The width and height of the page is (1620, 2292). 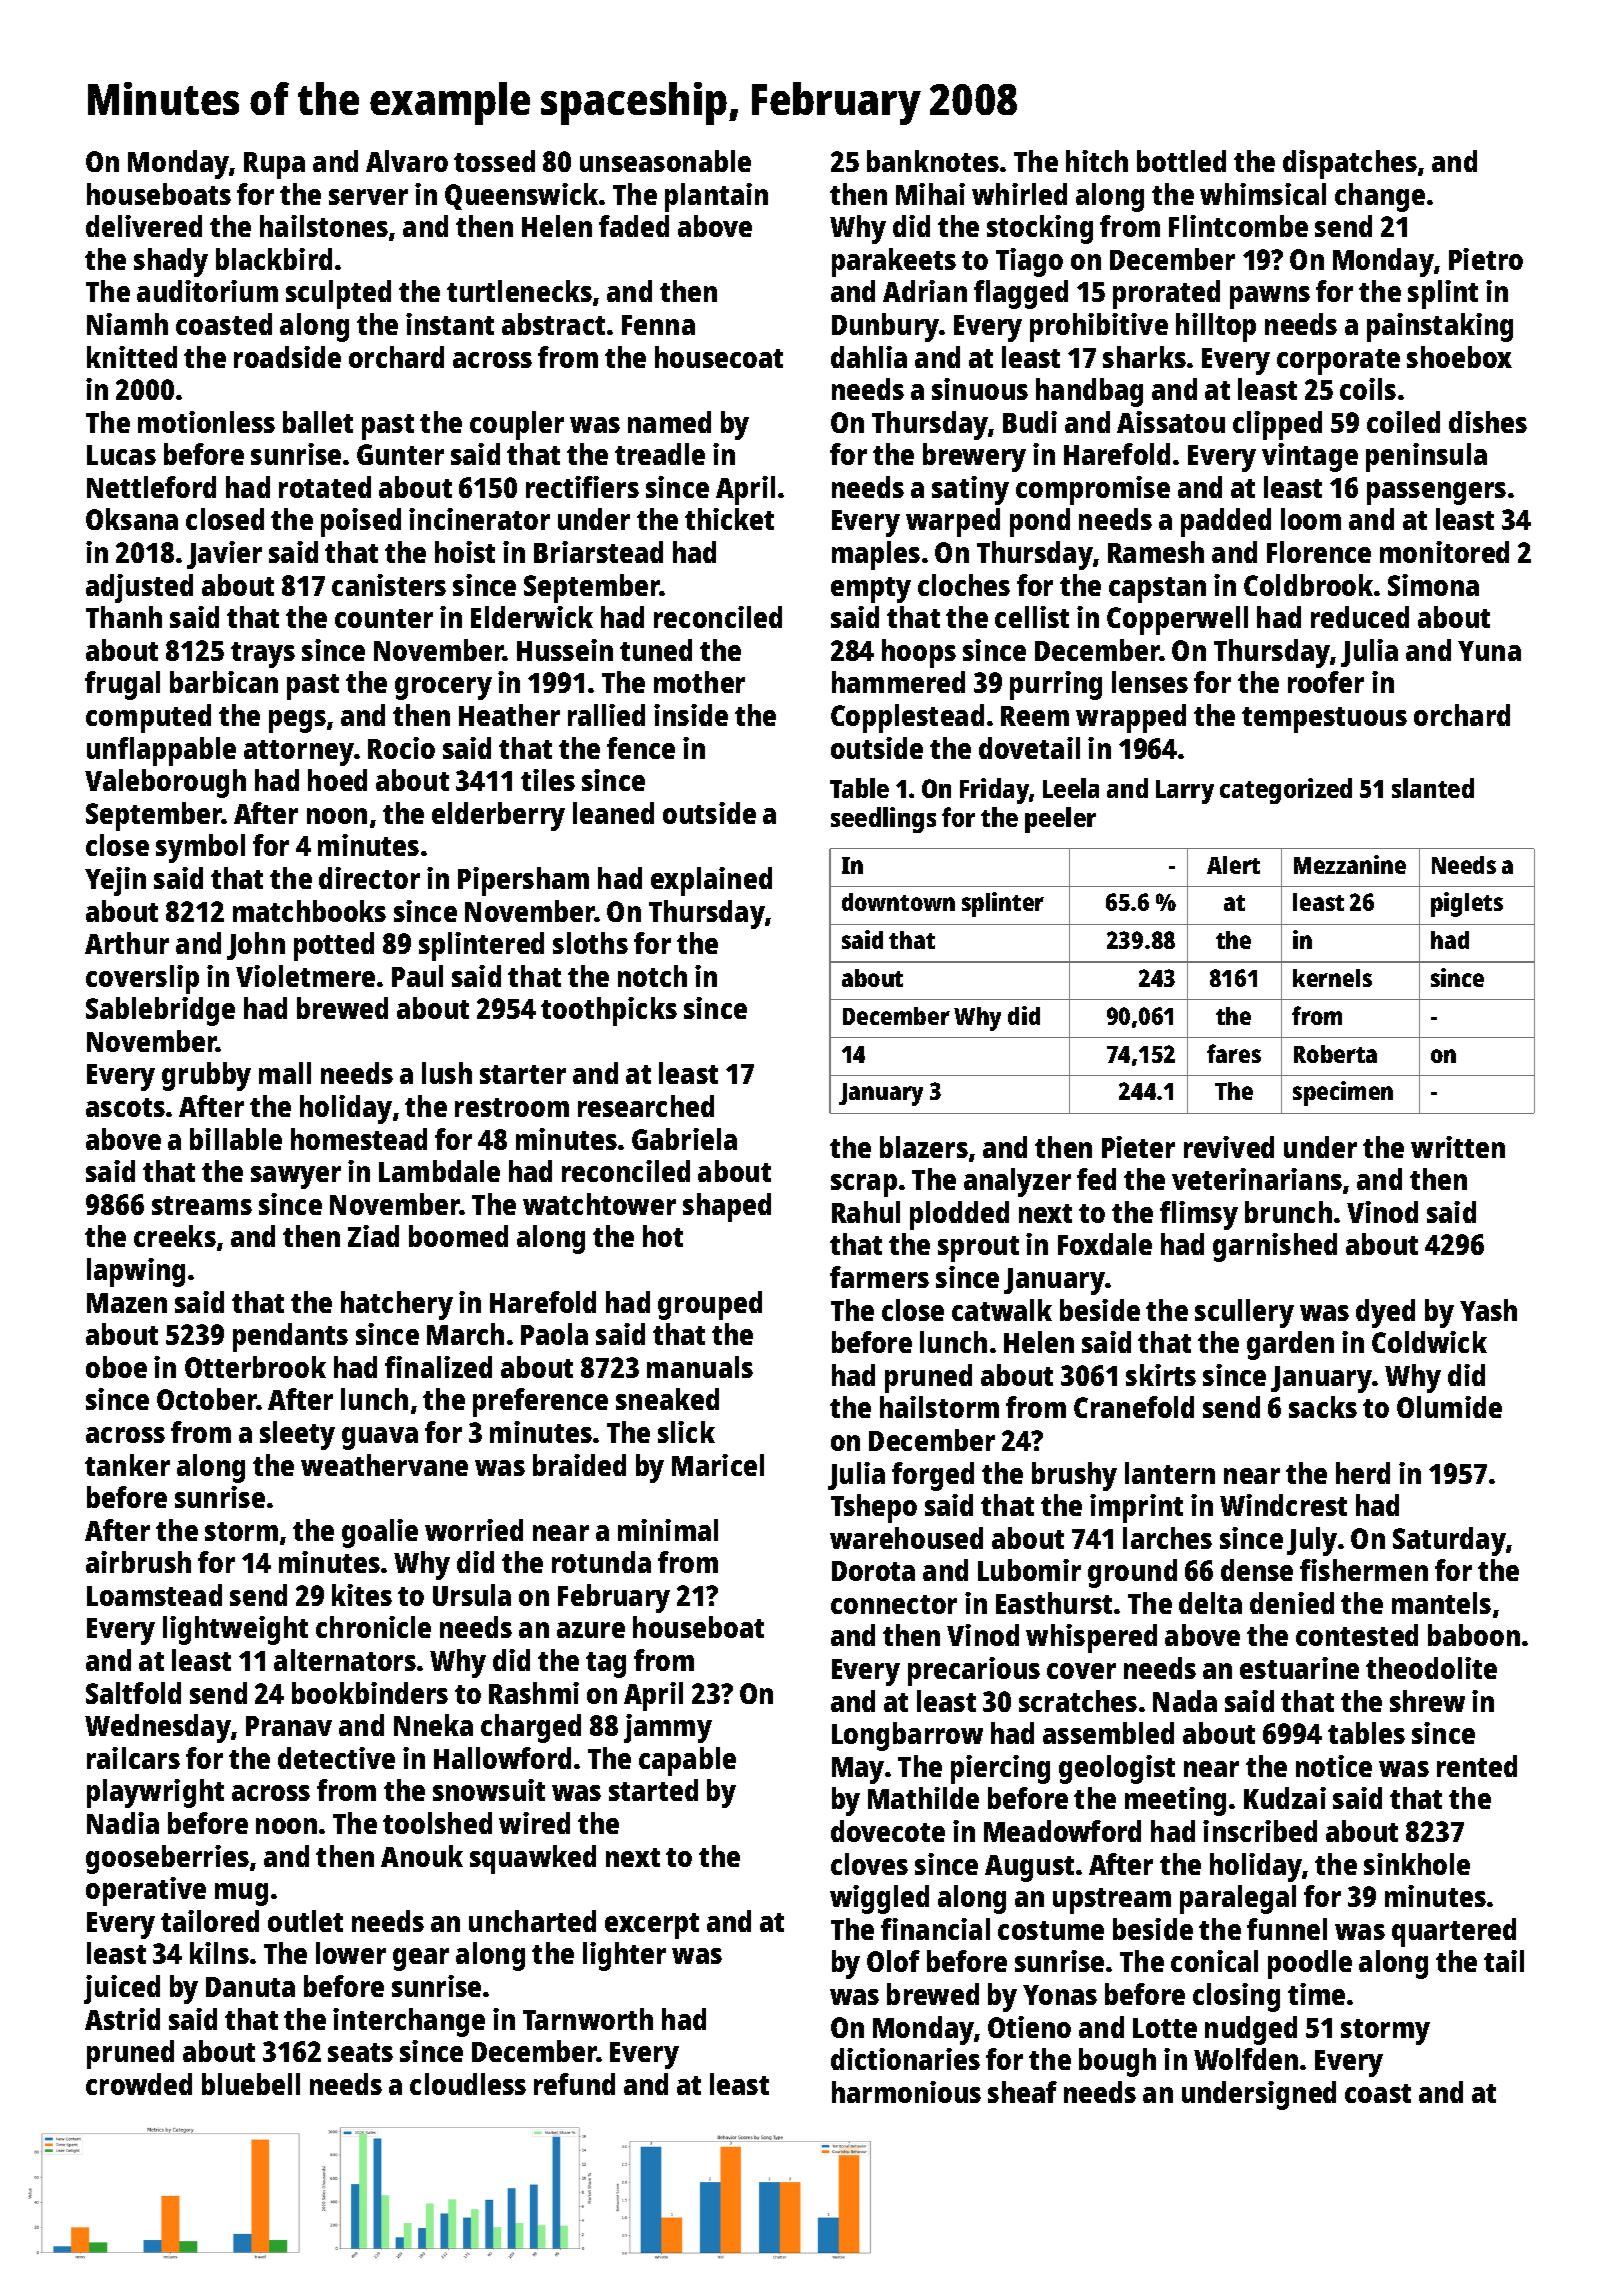 What do you see at coordinates (241, 1894) in the page?
I see `mug` at bounding box center [241, 1894].
